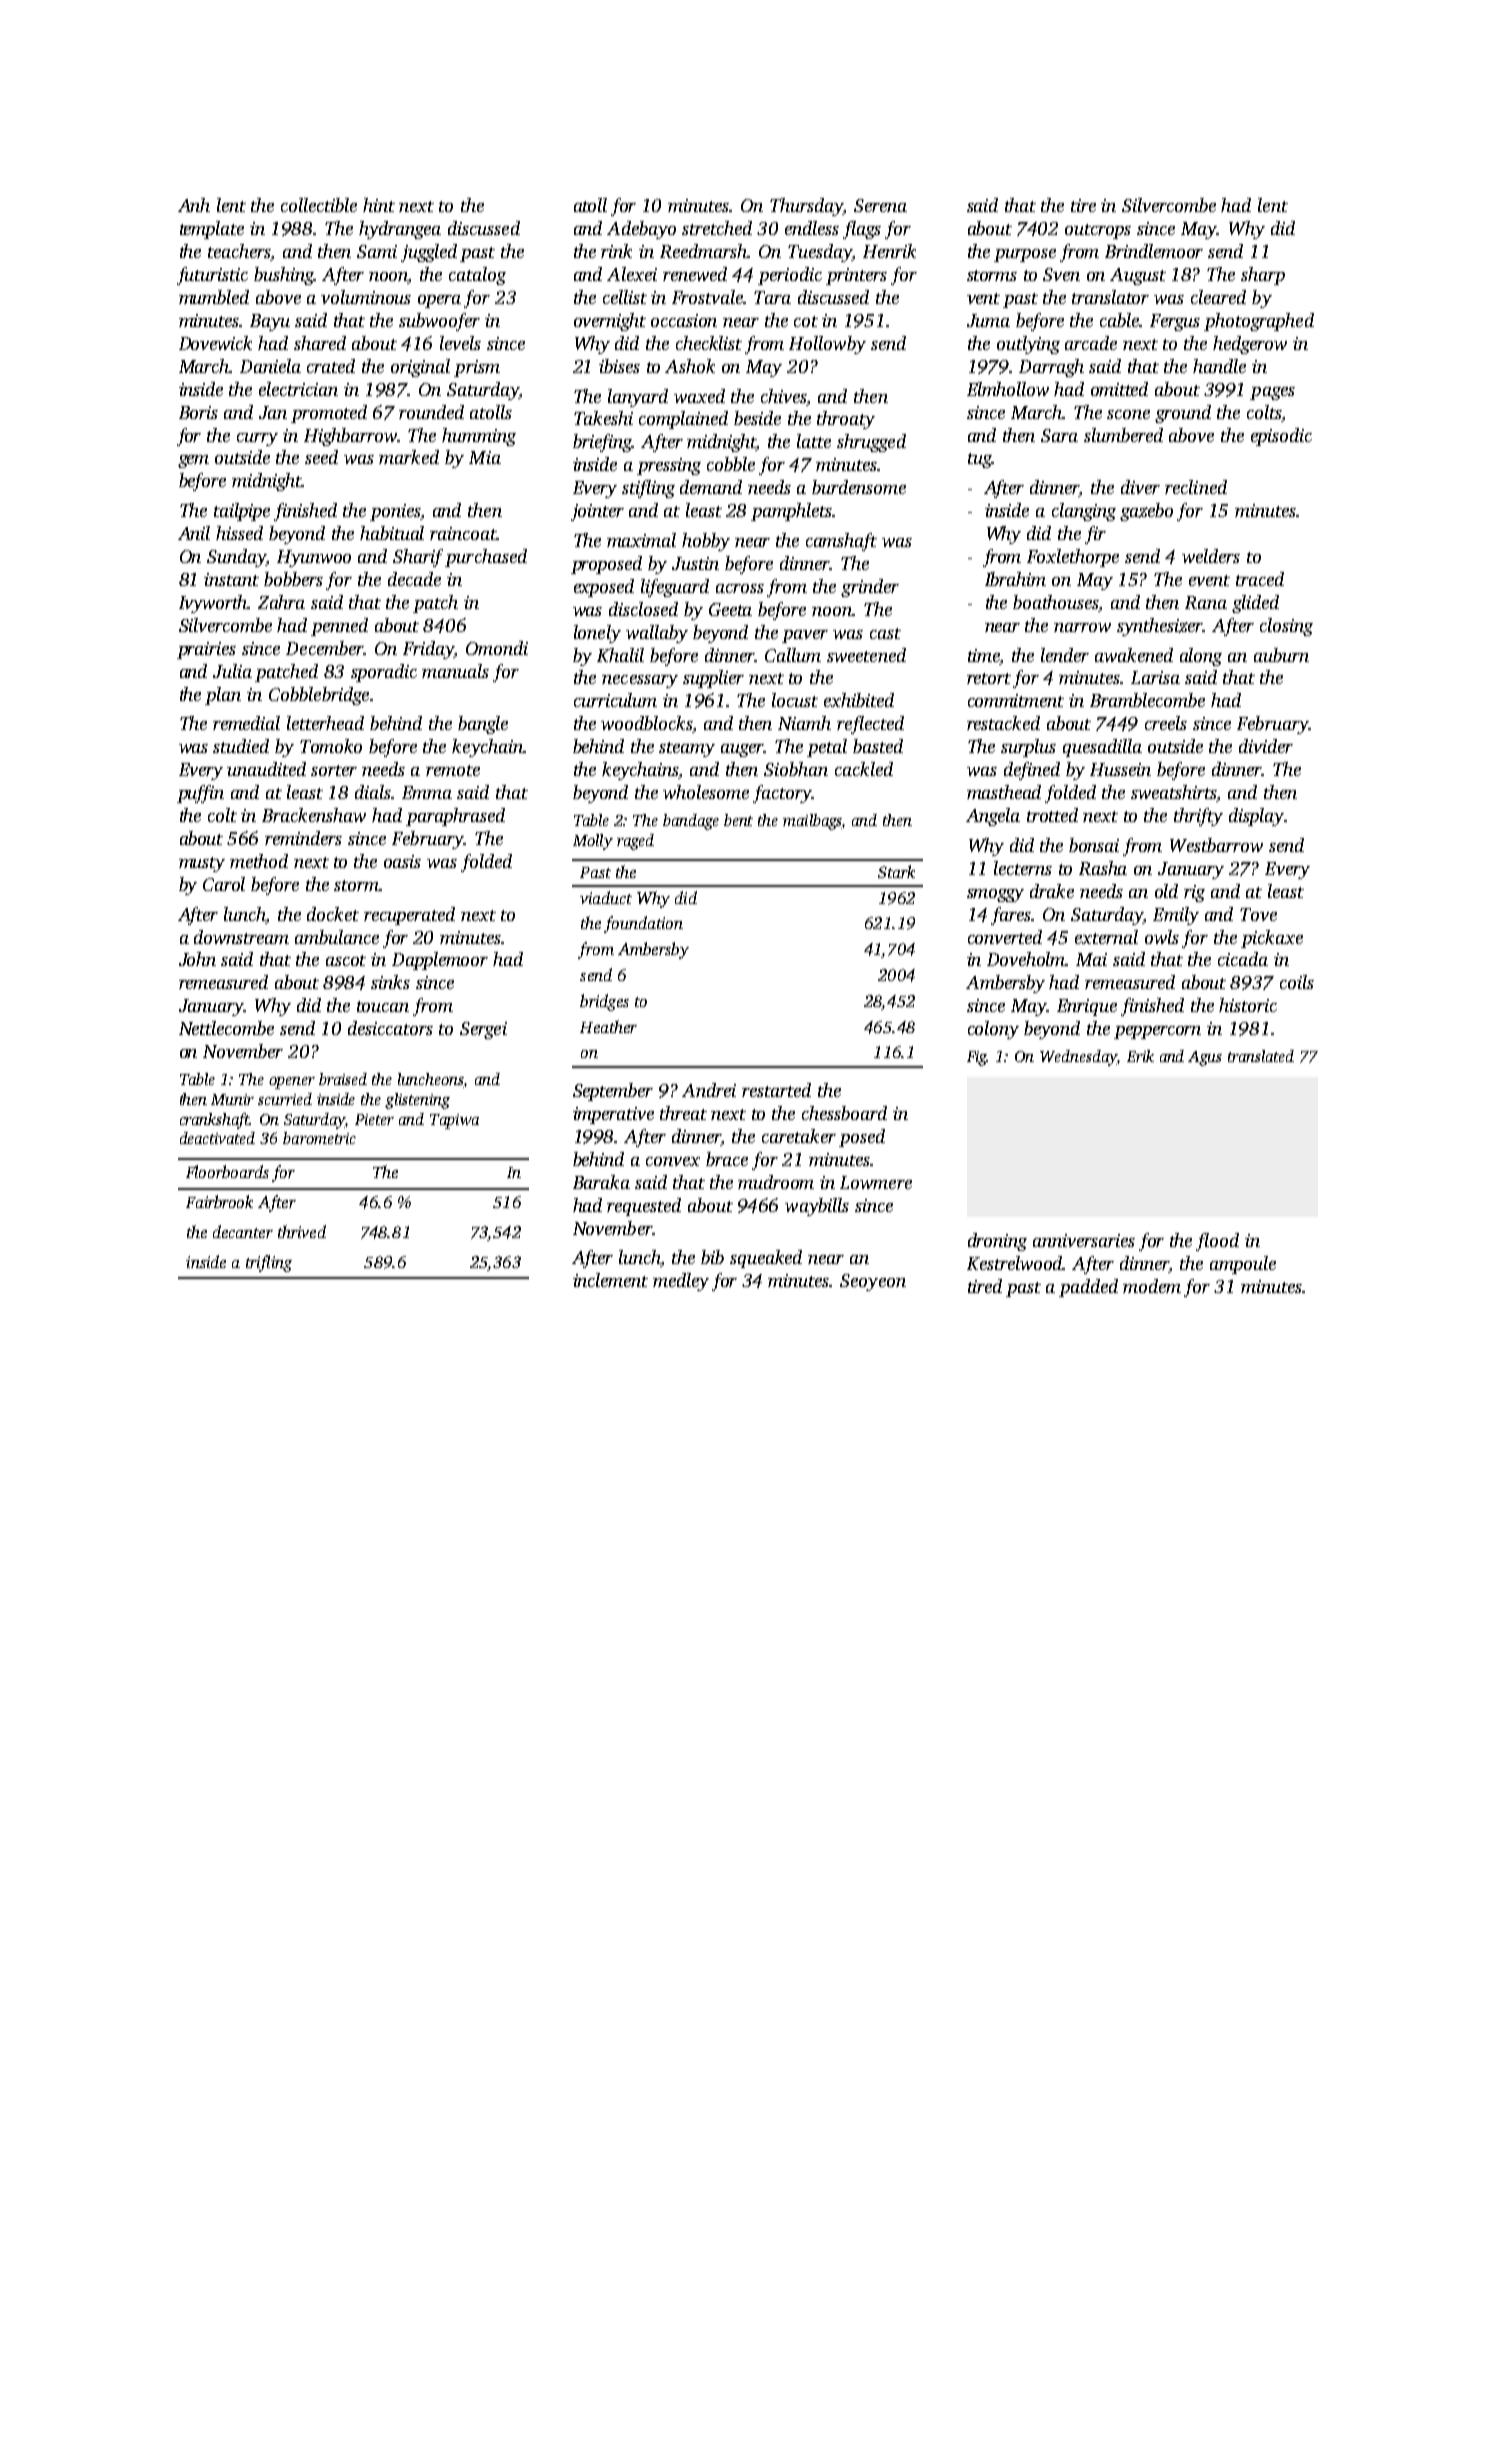 This page has width=1496, height=2464. I want to click on Siobhan, so click(796, 769).
